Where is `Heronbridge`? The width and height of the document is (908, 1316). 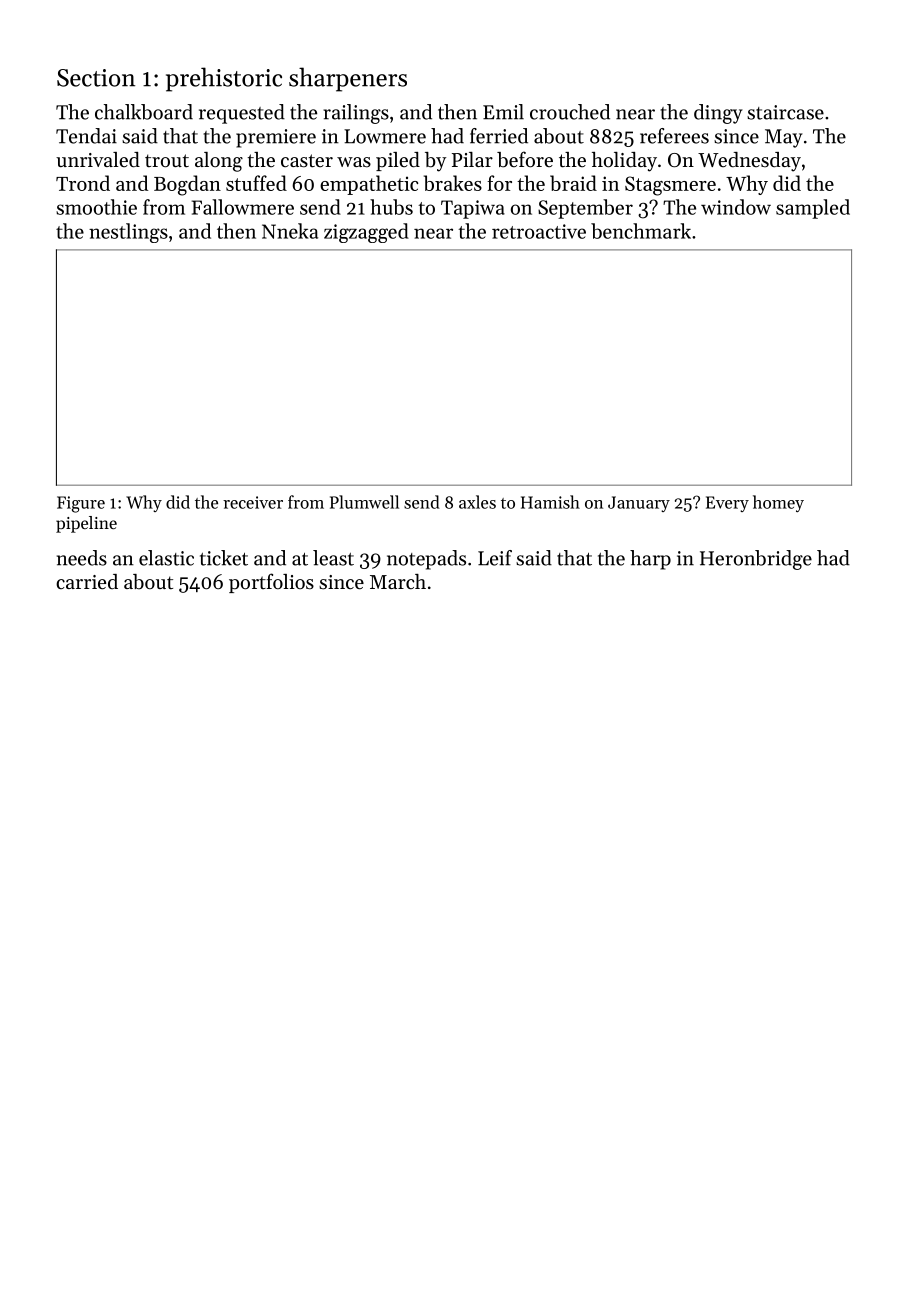 Heronbridge is located at coordinates (756, 560).
